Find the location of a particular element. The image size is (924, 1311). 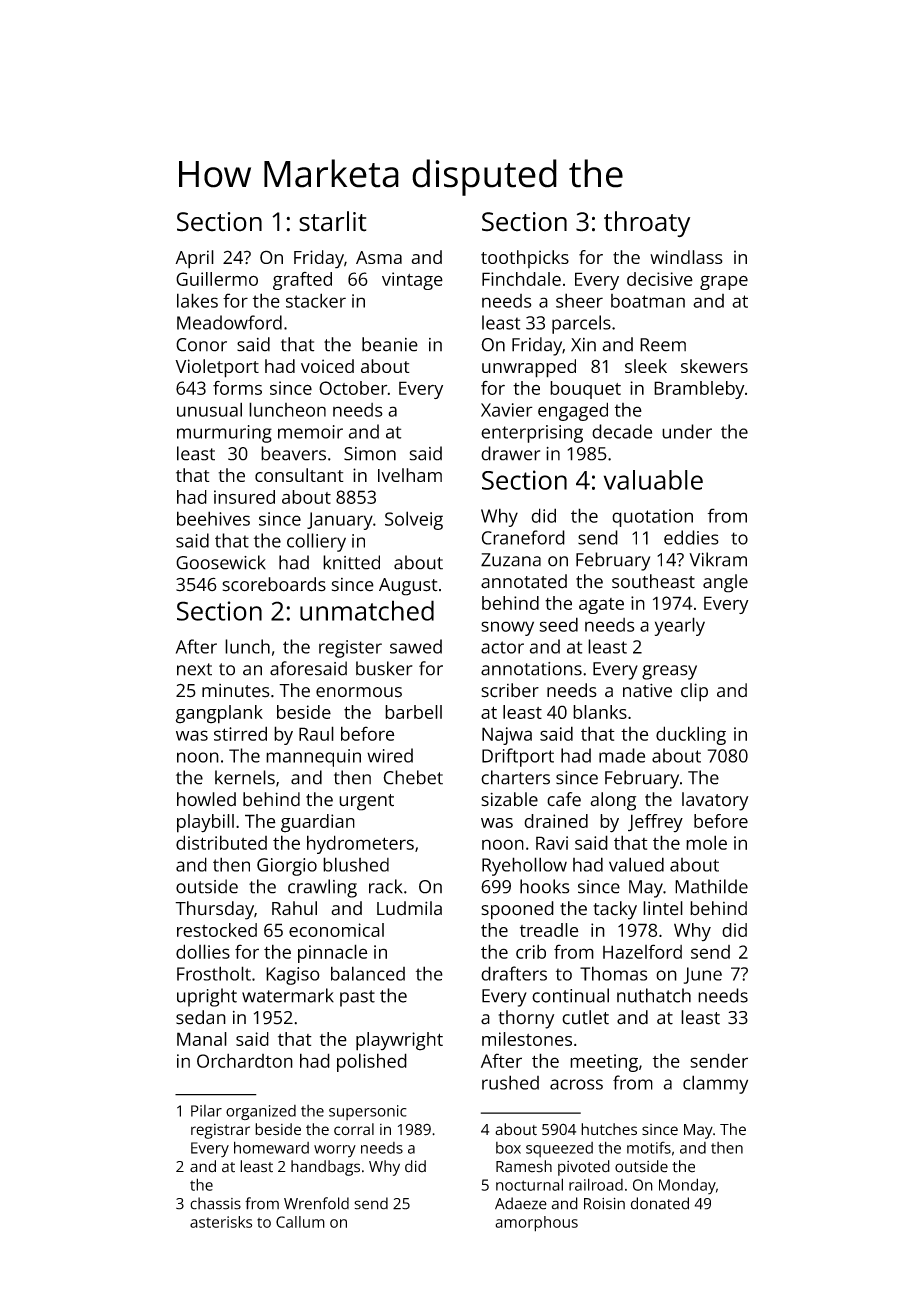

consultant is located at coordinates (299, 475).
